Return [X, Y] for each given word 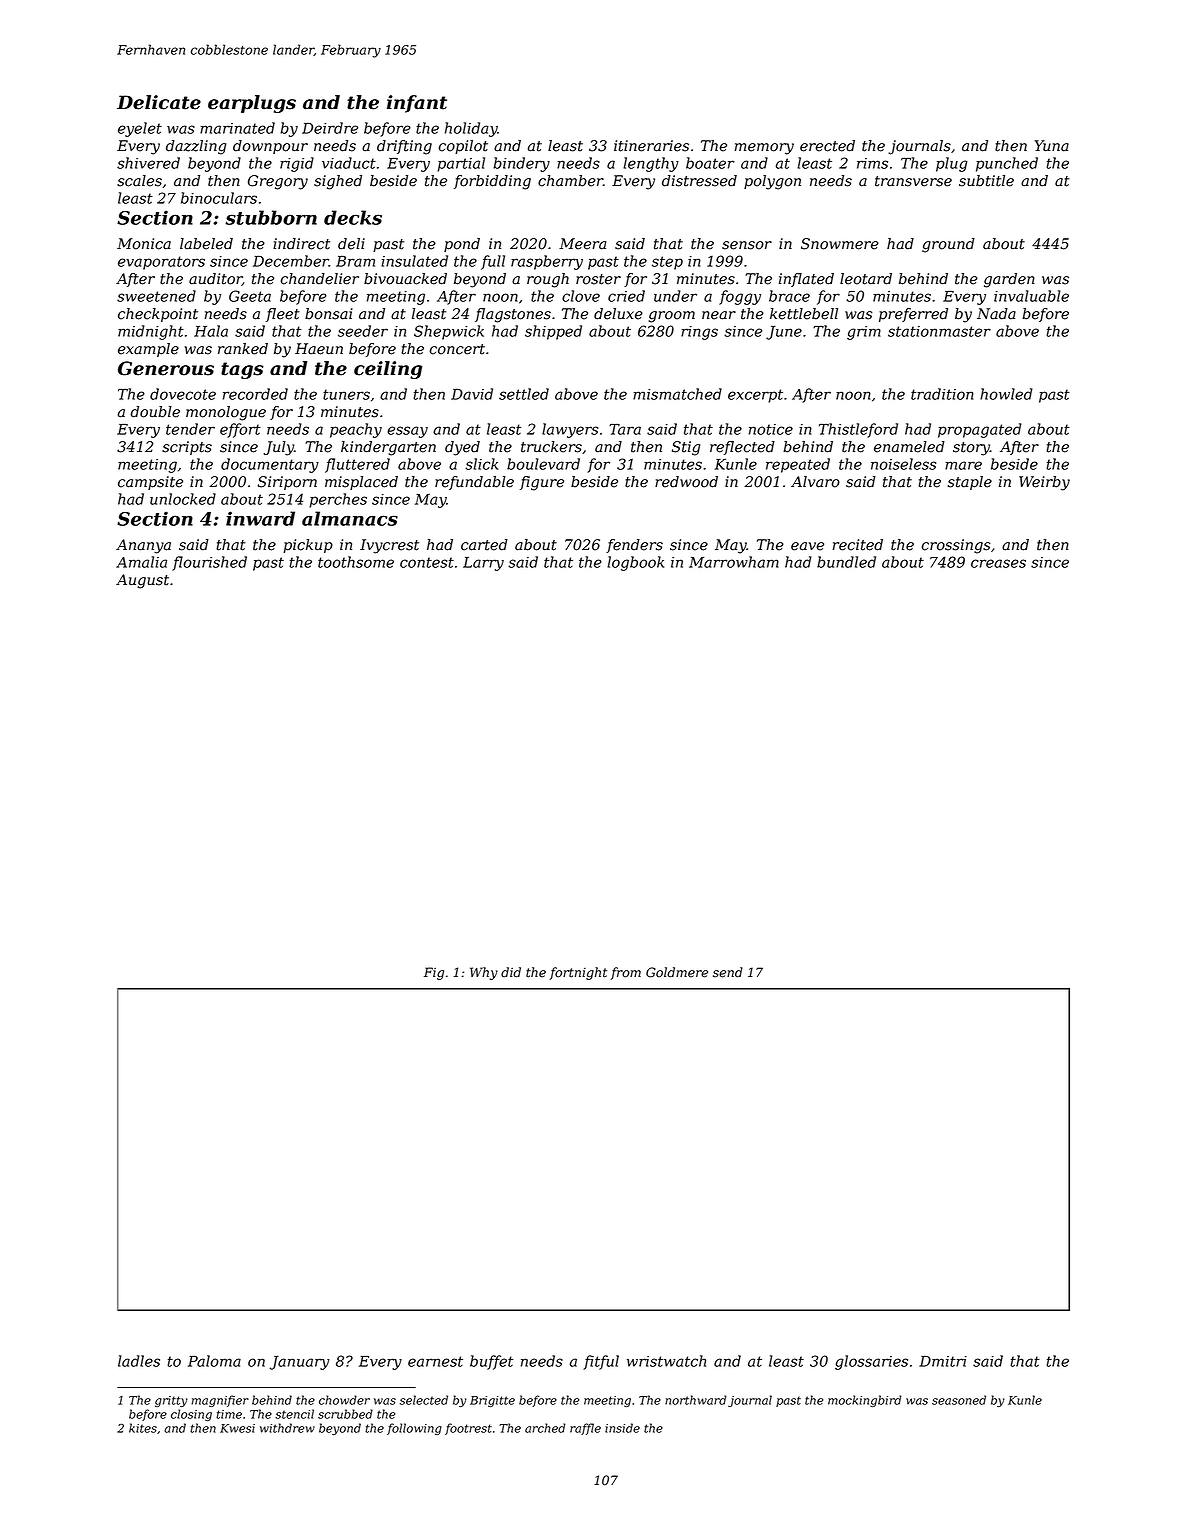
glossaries [871, 1362]
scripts [187, 448]
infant [417, 104]
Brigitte [492, 1401]
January [300, 1363]
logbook [635, 563]
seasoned [959, 1400]
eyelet [140, 129]
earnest [435, 1361]
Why [484, 973]
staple [969, 483]
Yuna [1052, 146]
